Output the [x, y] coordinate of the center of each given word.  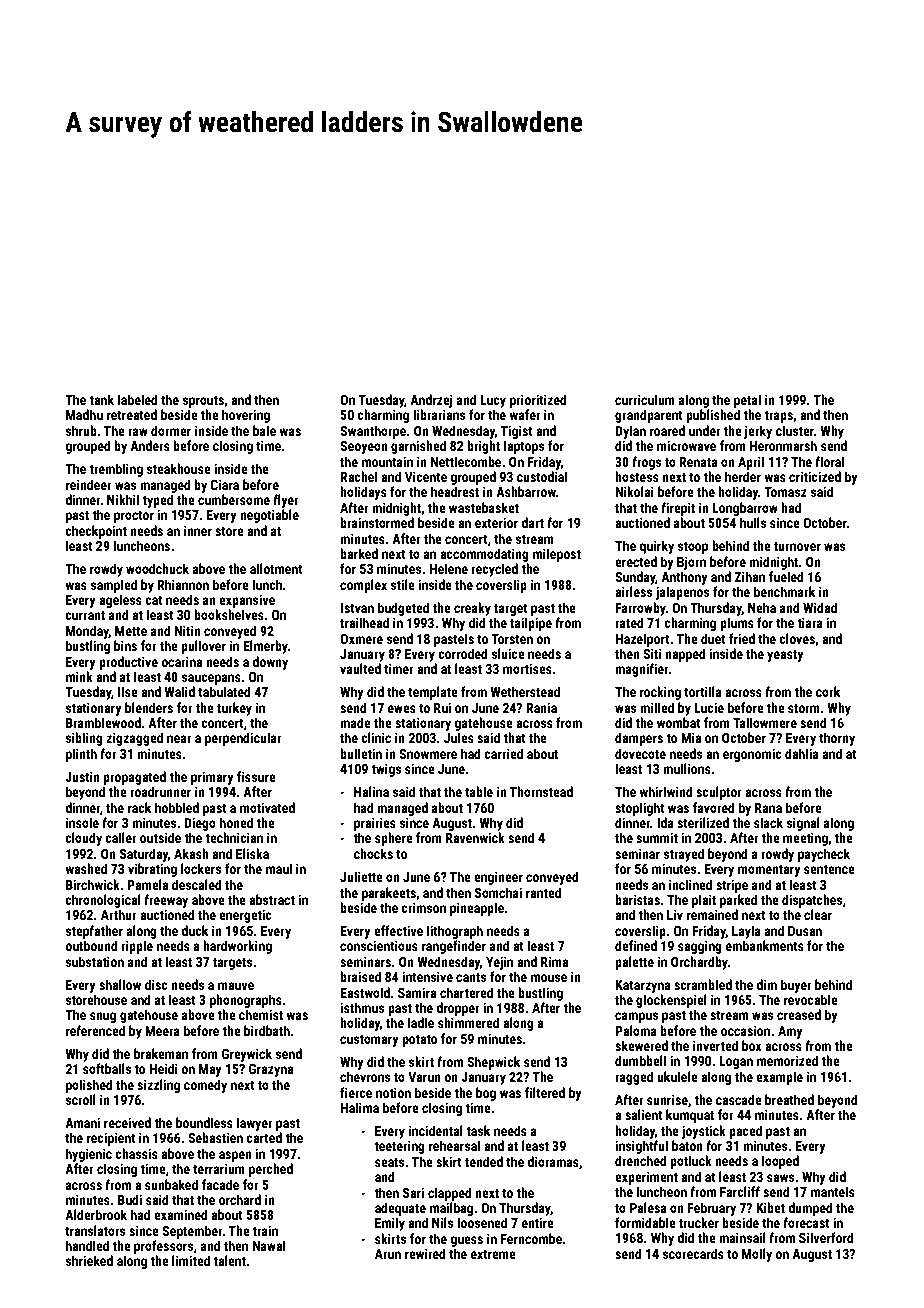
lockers [201, 868]
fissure [256, 776]
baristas [637, 899]
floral [829, 461]
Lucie [709, 707]
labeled [138, 399]
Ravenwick [475, 837]
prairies [375, 824]
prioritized [538, 401]
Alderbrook [96, 1214]
